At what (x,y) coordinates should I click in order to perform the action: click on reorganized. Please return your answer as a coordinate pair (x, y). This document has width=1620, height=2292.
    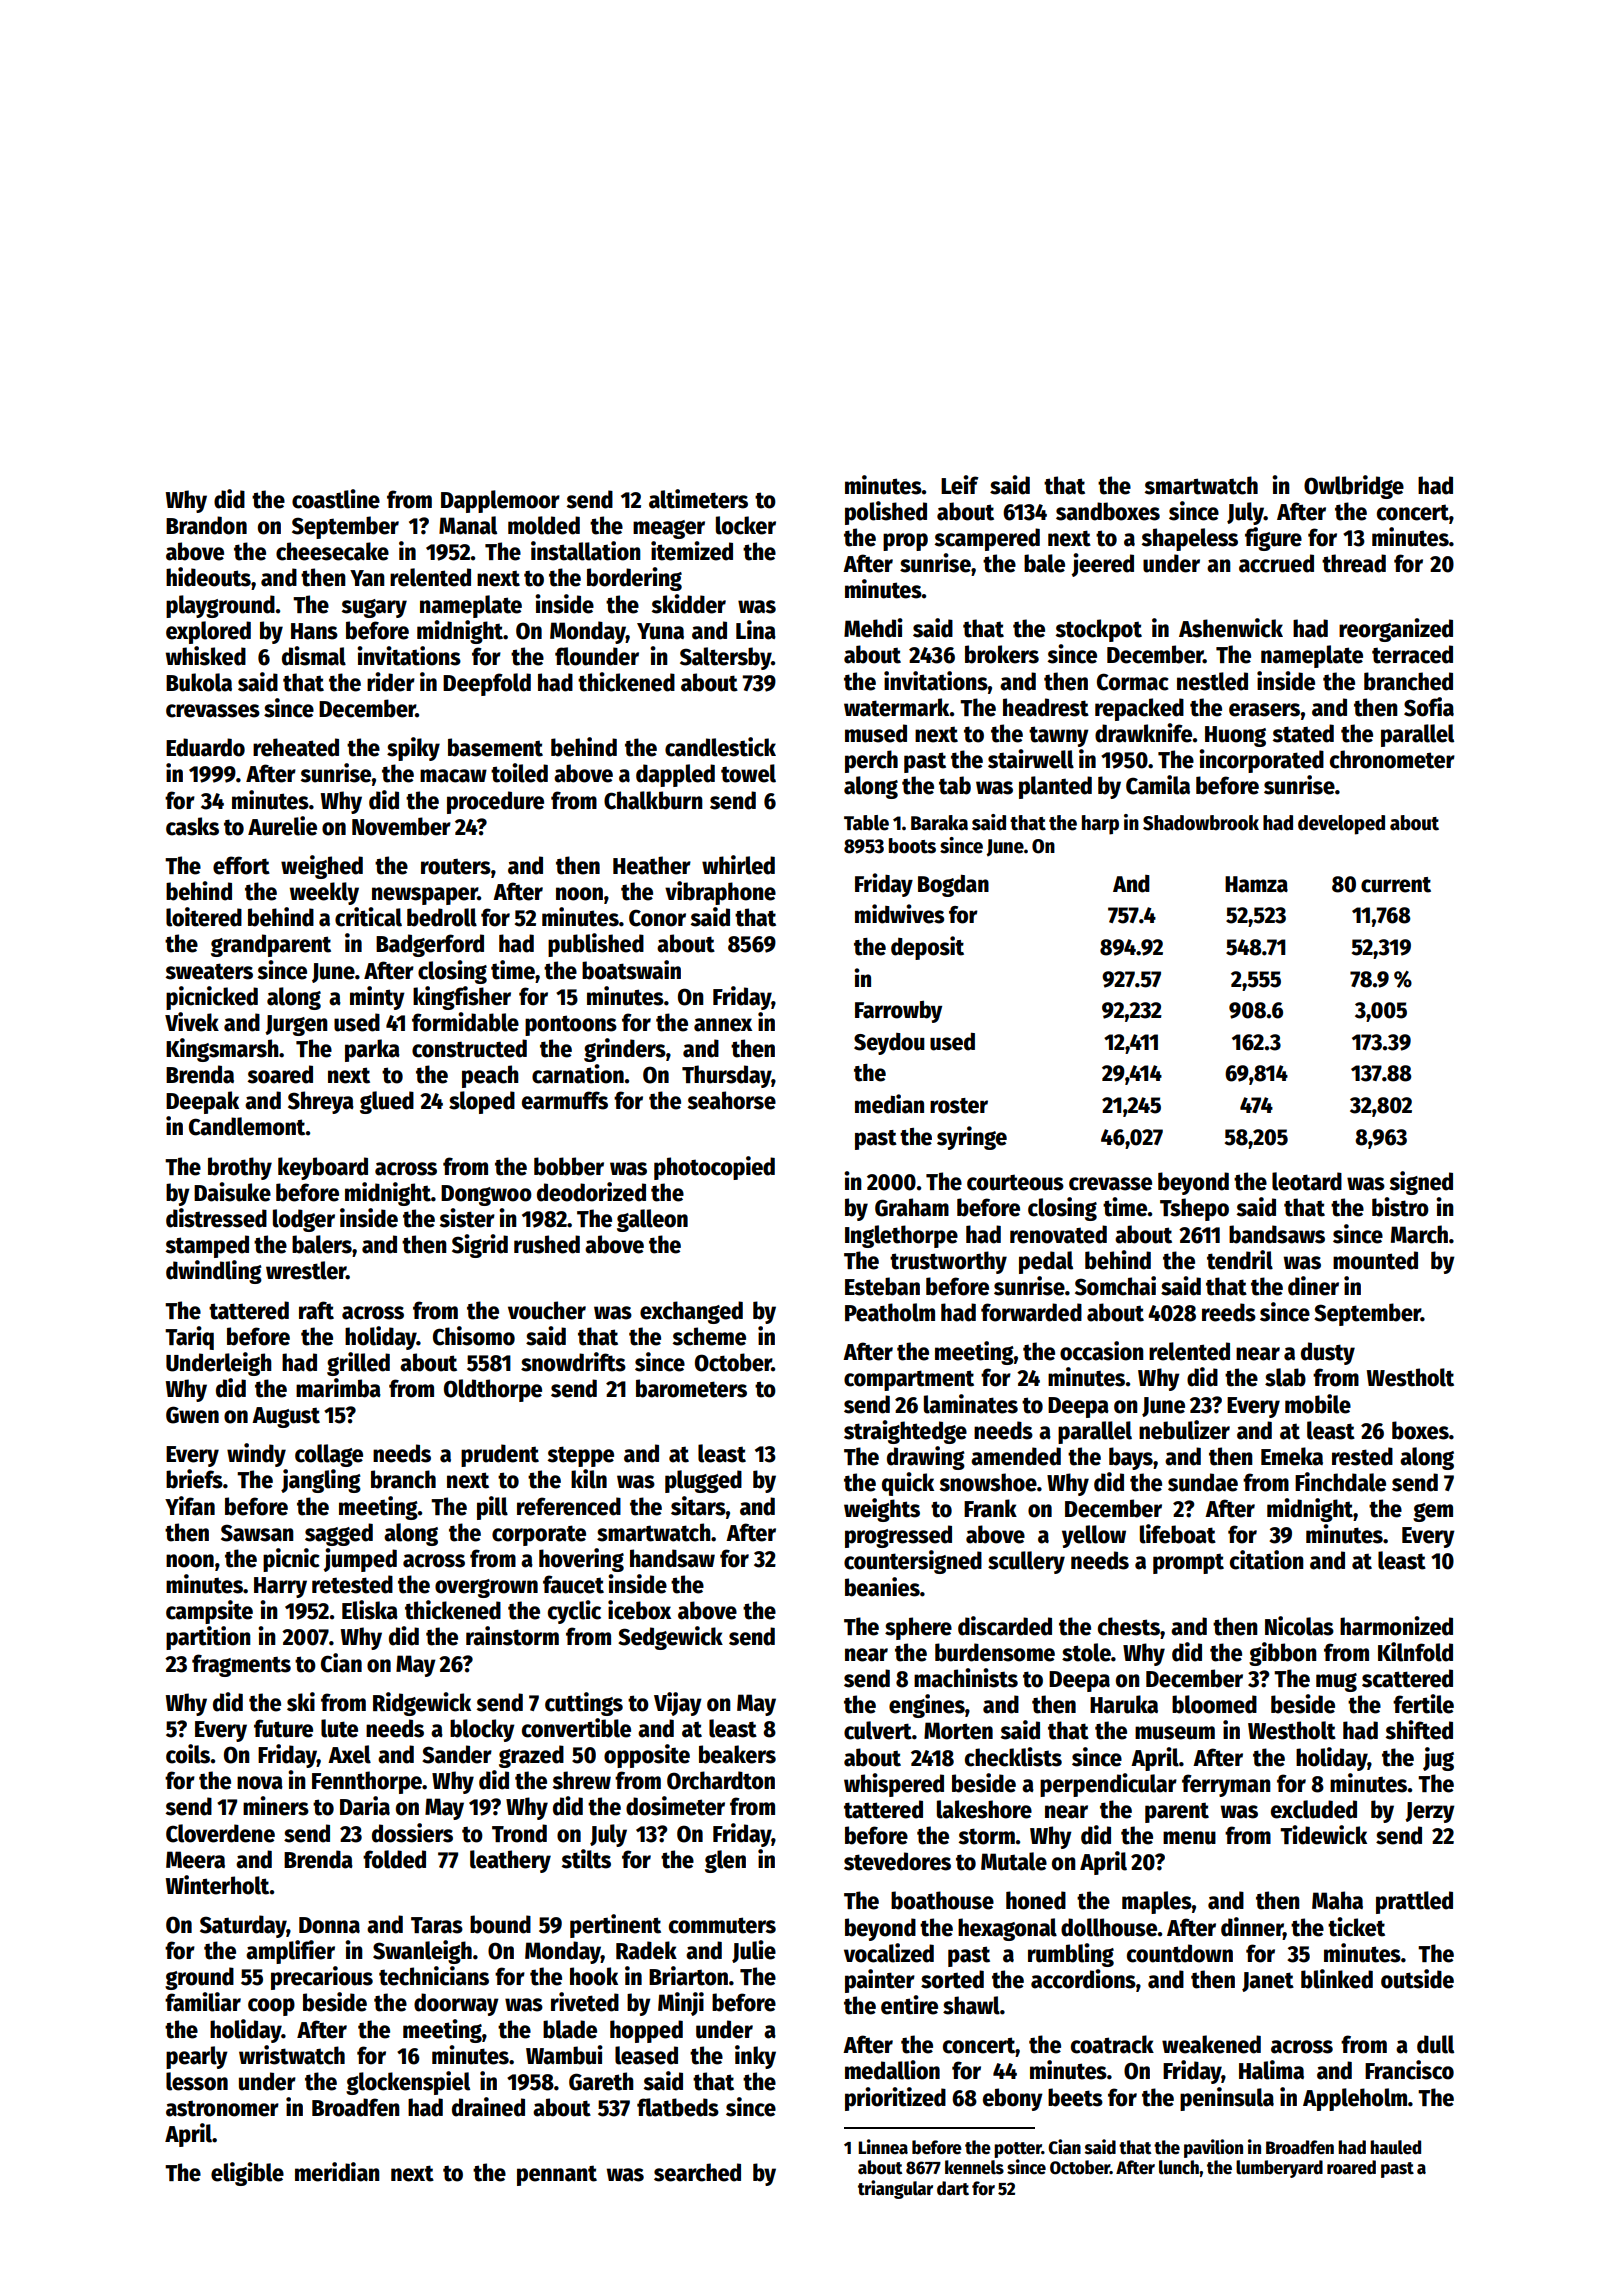
    Looking at the image, I should click on (1396, 630).
